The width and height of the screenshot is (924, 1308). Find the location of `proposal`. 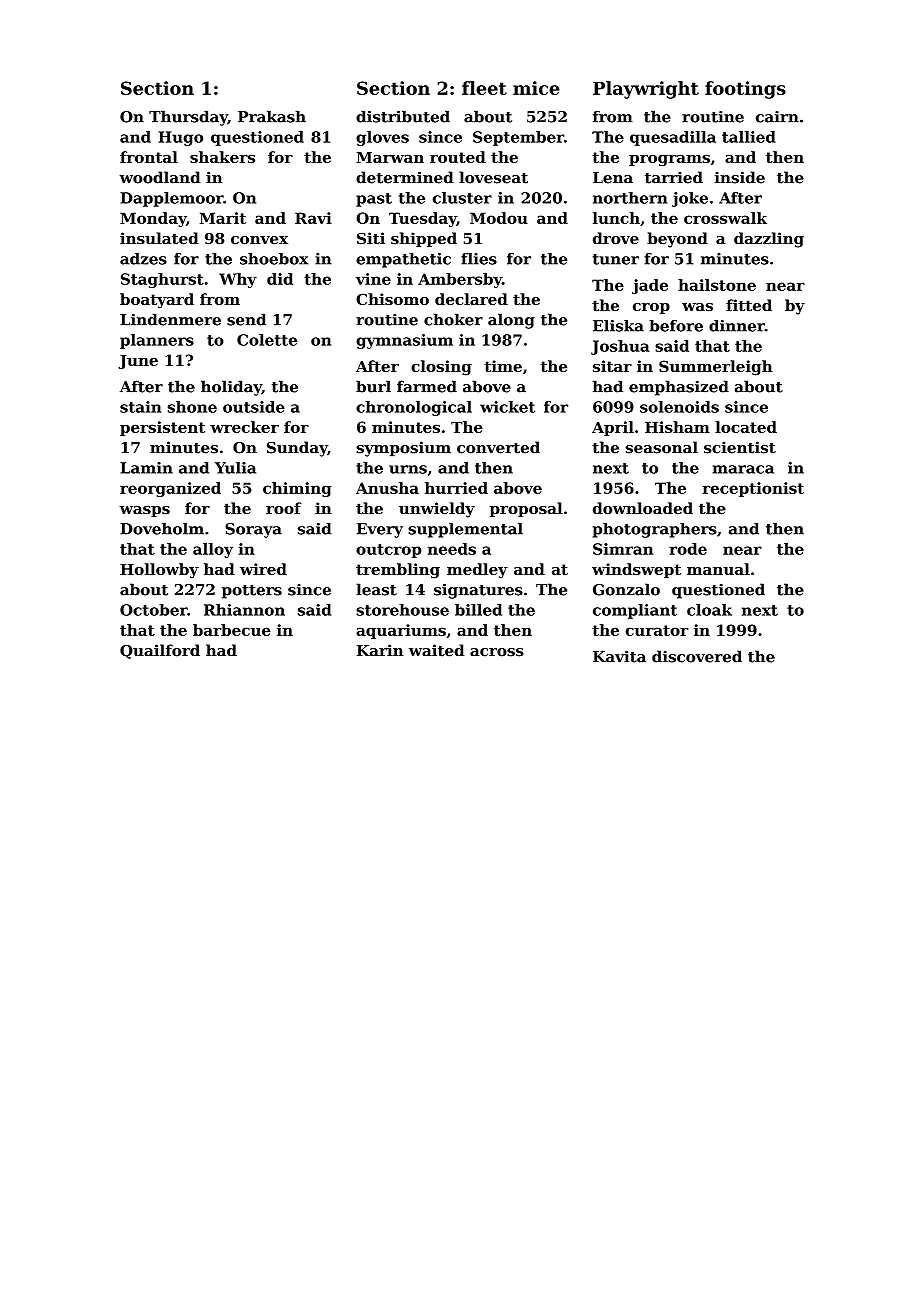

proposal is located at coordinates (526, 509).
